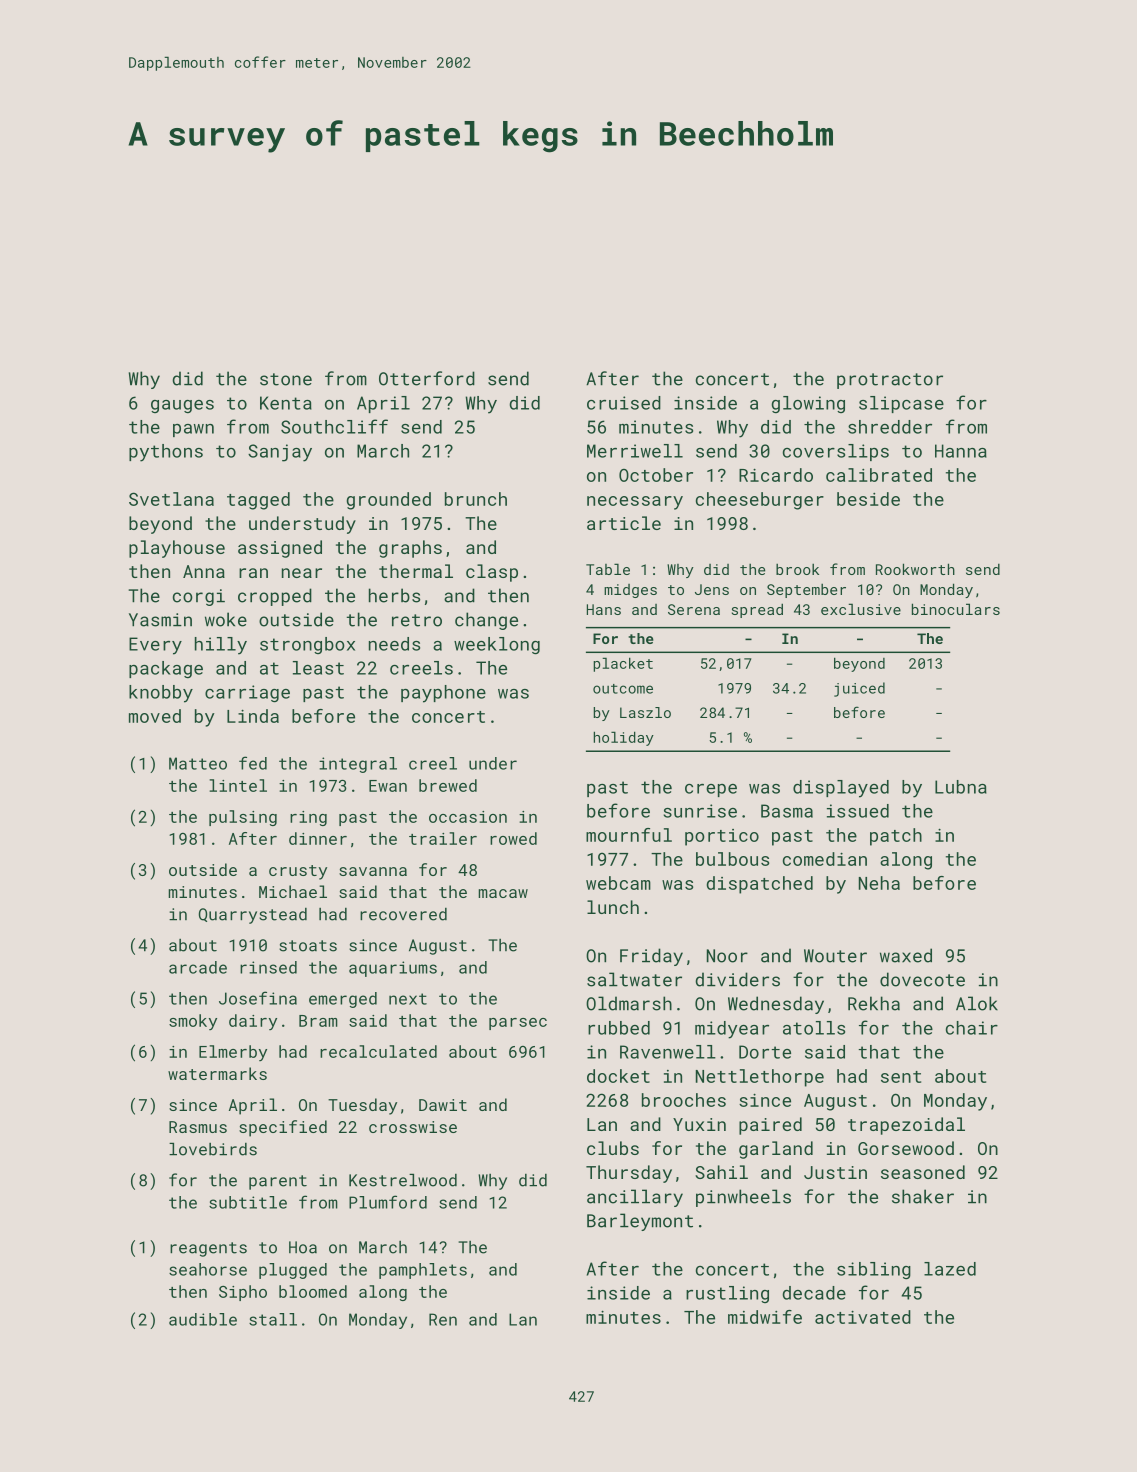  I want to click on Rasmus, so click(198, 1127).
